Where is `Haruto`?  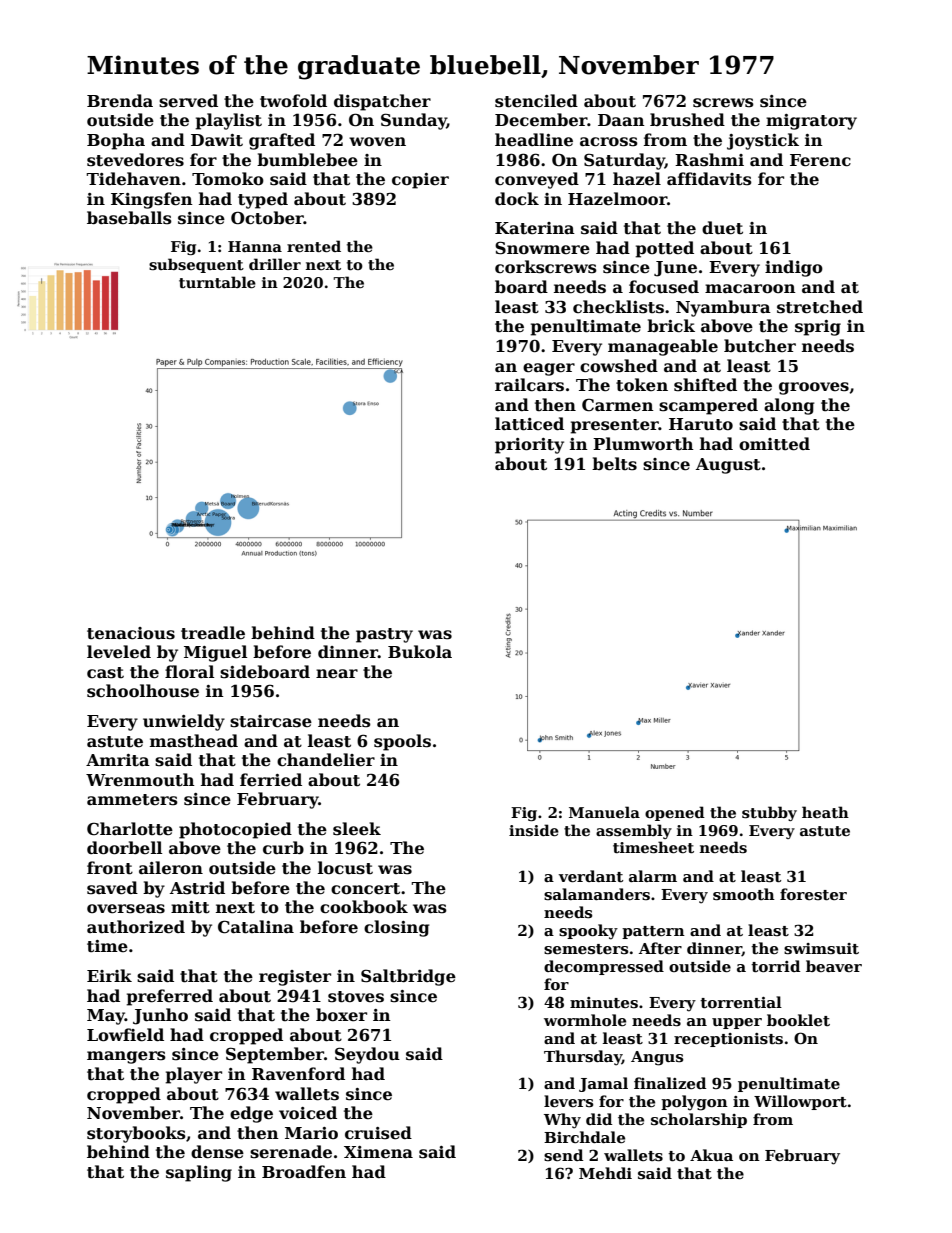 Haruto is located at coordinates (701, 424).
